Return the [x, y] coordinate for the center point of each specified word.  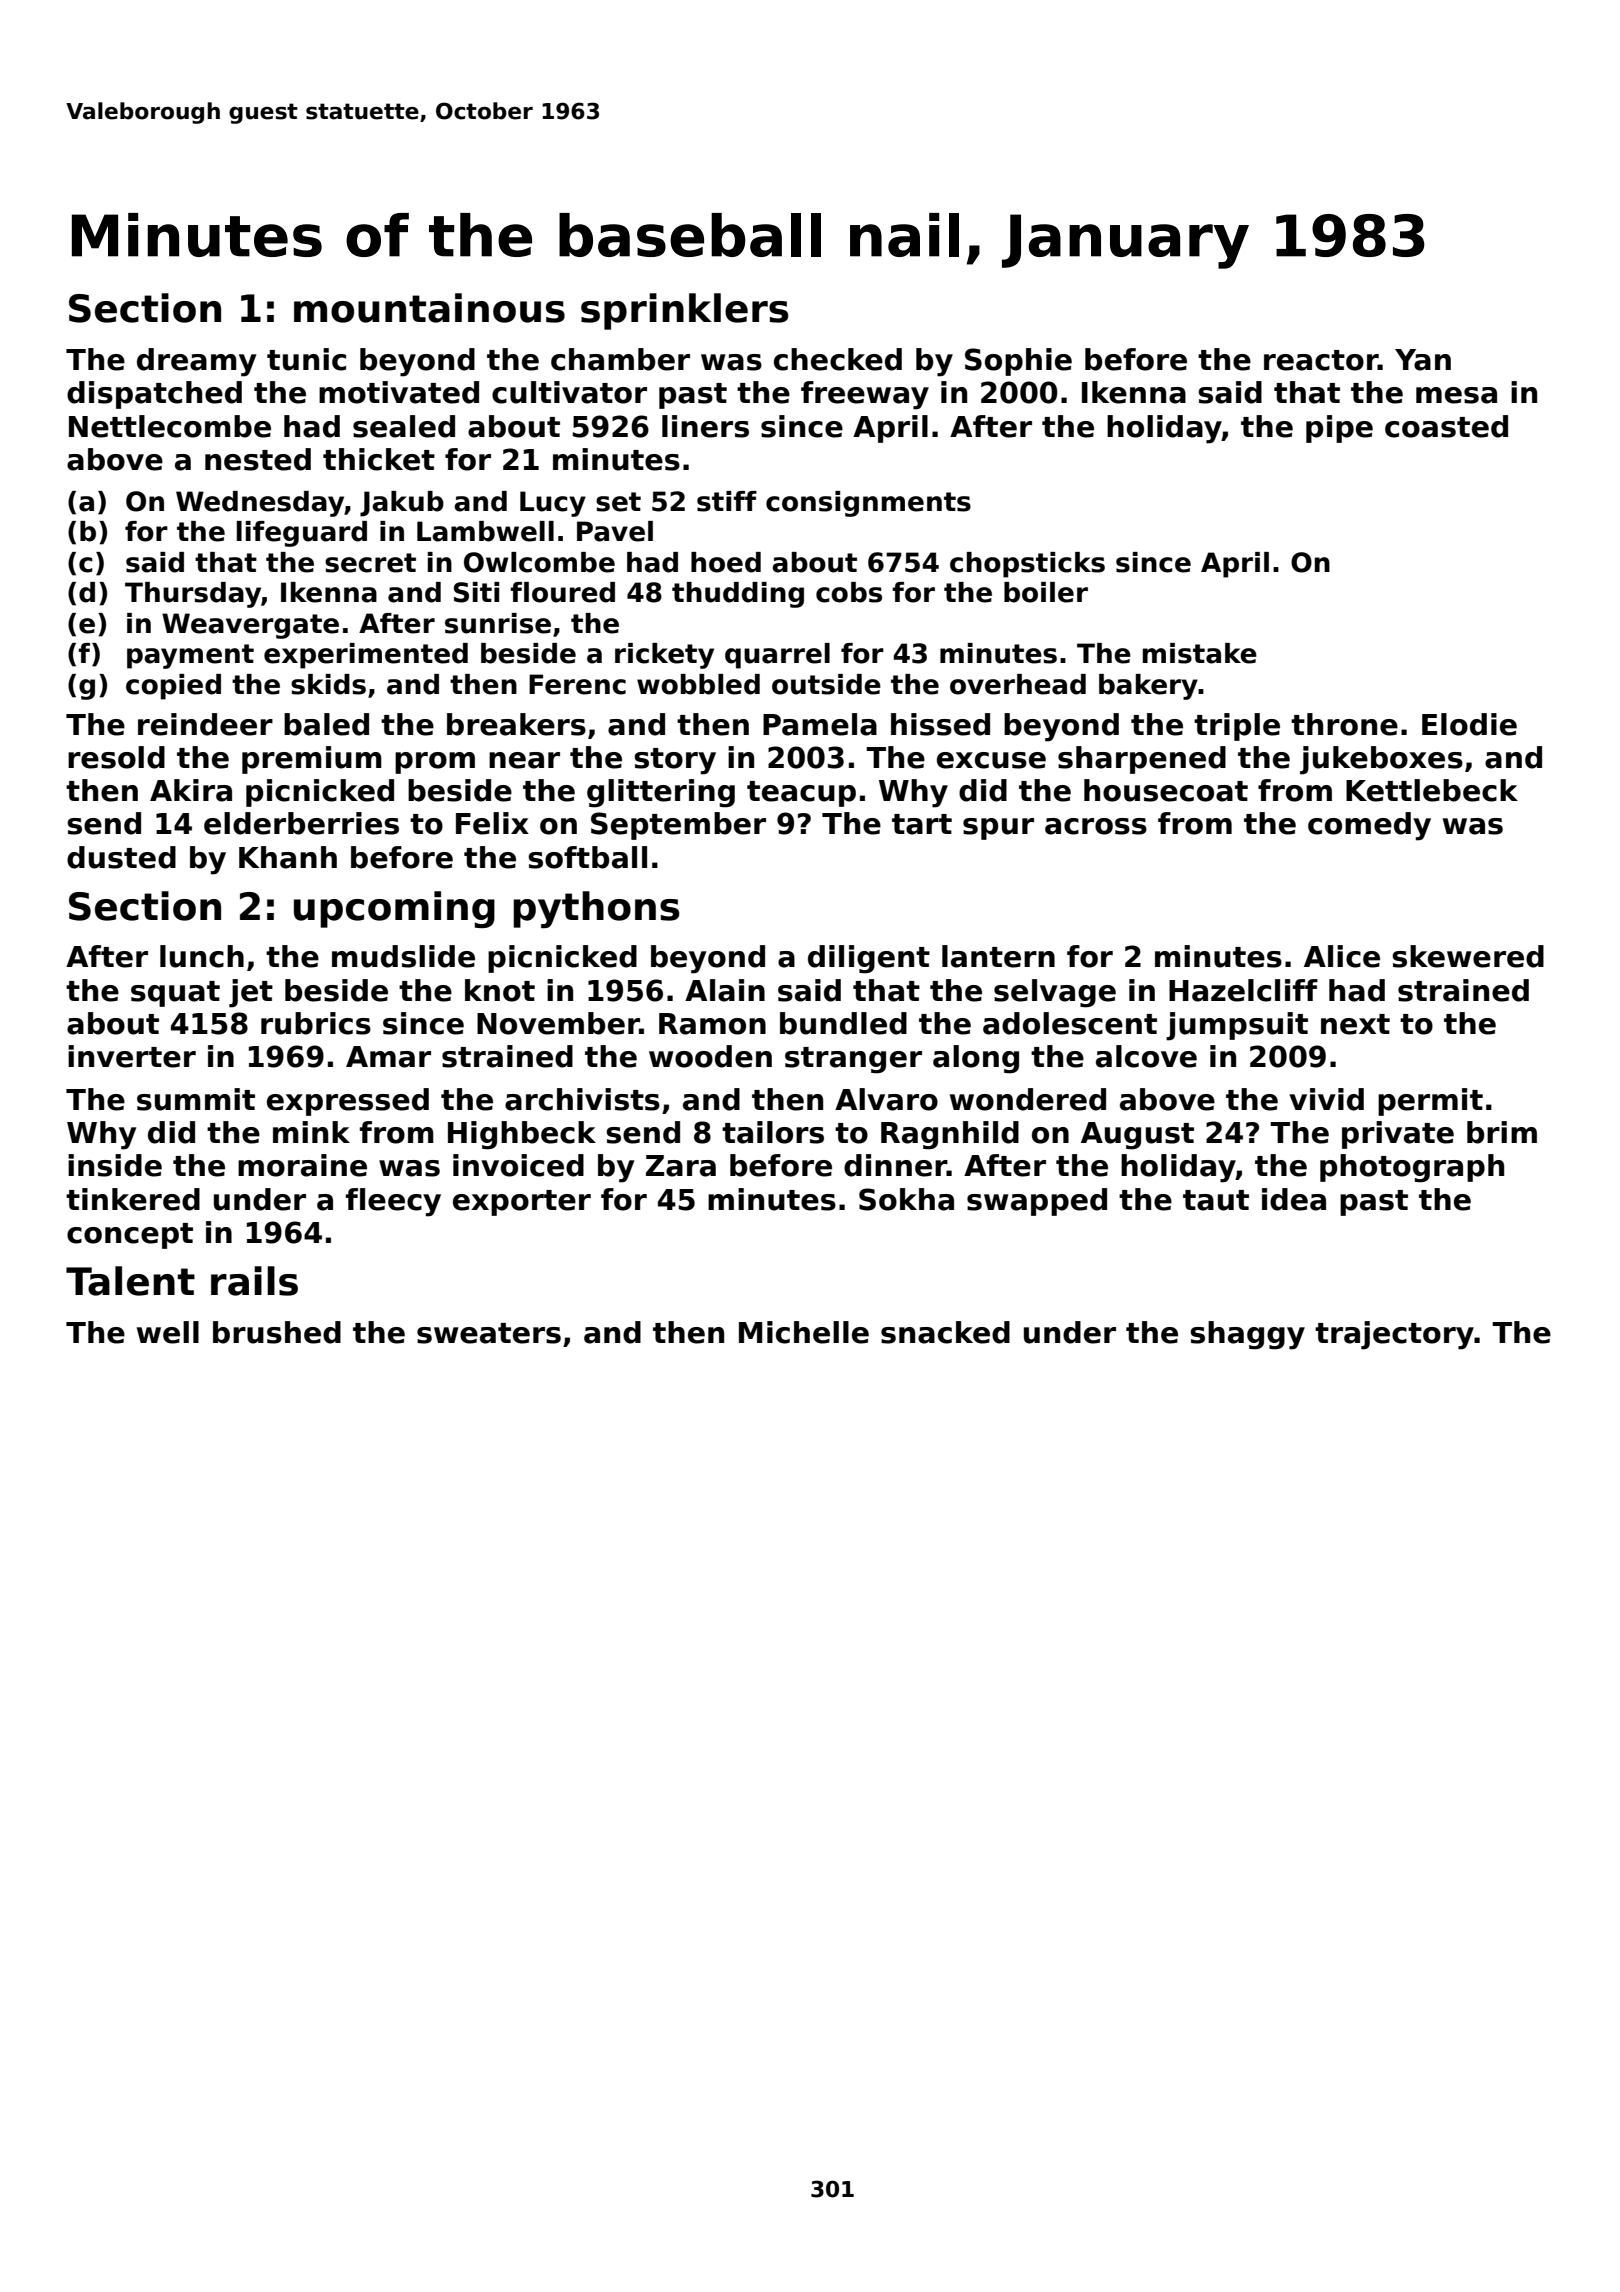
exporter [522, 1203]
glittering [661, 793]
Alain [725, 990]
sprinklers [685, 311]
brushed [277, 1332]
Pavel [615, 531]
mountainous [429, 308]
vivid [1326, 1099]
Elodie [1469, 724]
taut [1216, 1200]
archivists [582, 1099]
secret [370, 563]
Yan [1423, 360]
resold [116, 757]
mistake [1200, 653]
